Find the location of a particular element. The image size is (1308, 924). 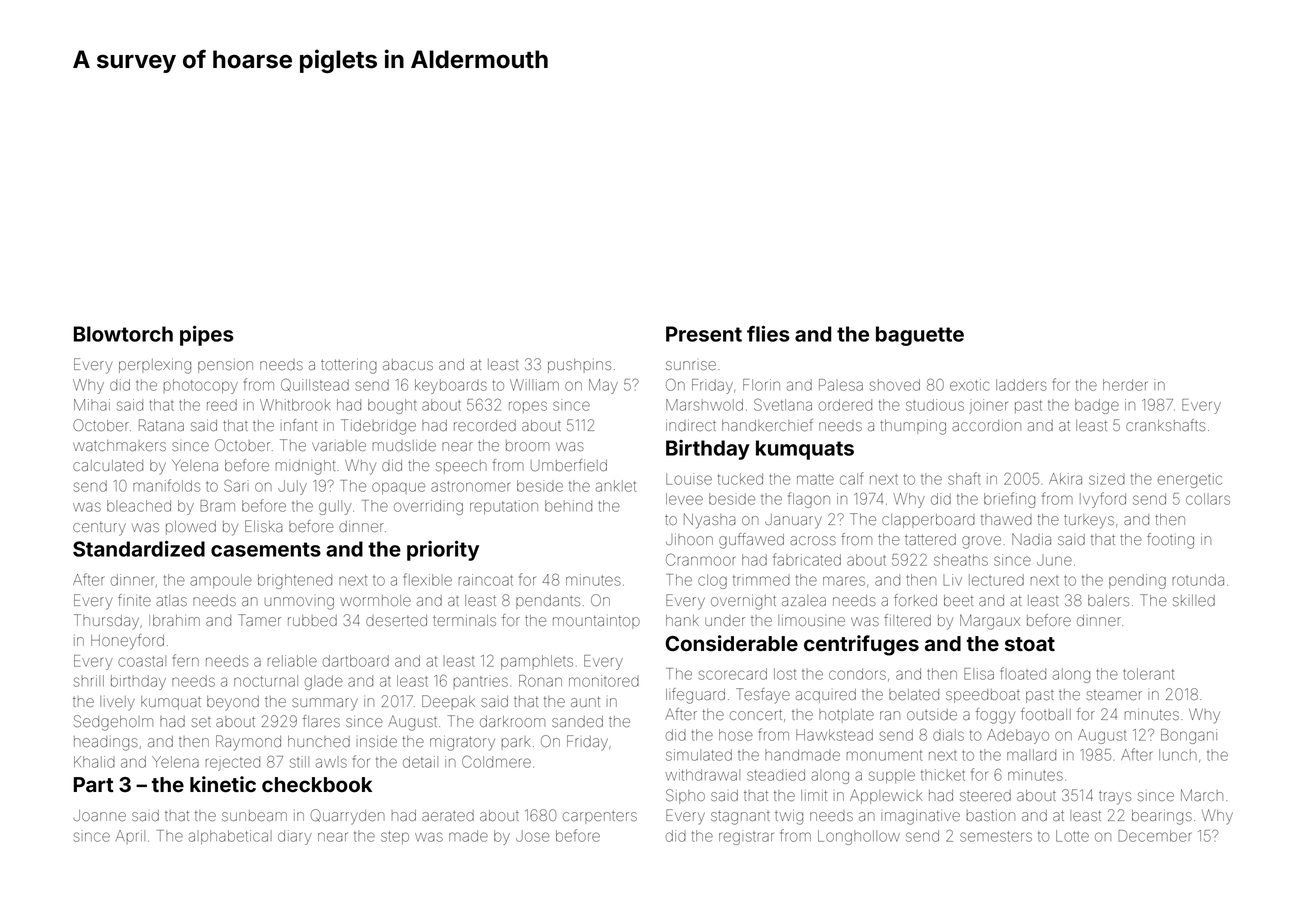

baguette is located at coordinates (920, 336).
